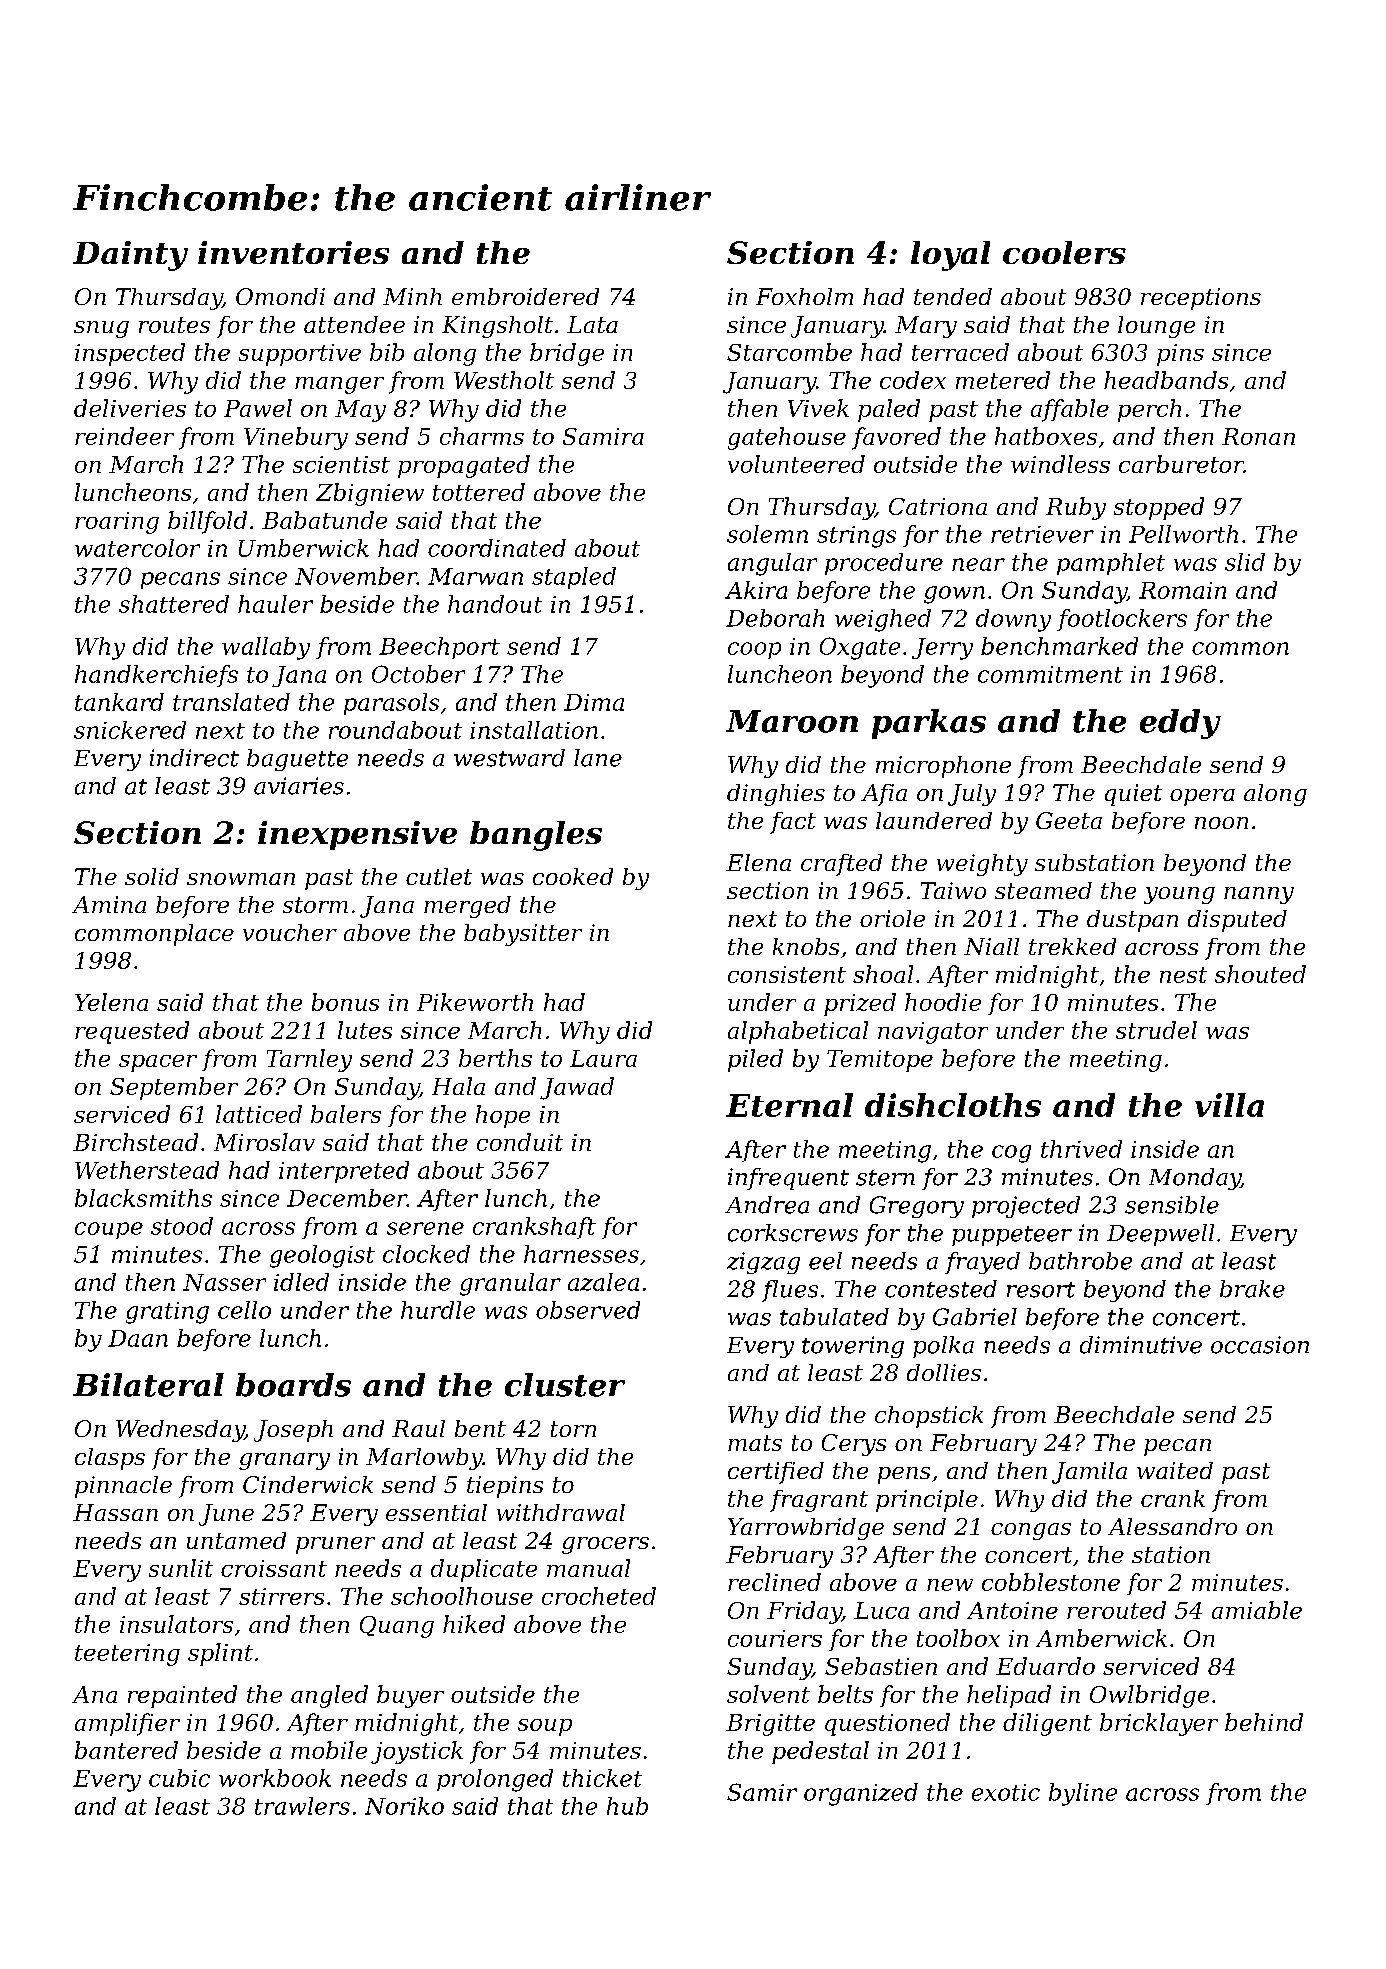  Describe the element at coordinates (536, 836) in the screenshot. I see `bangles` at that location.
